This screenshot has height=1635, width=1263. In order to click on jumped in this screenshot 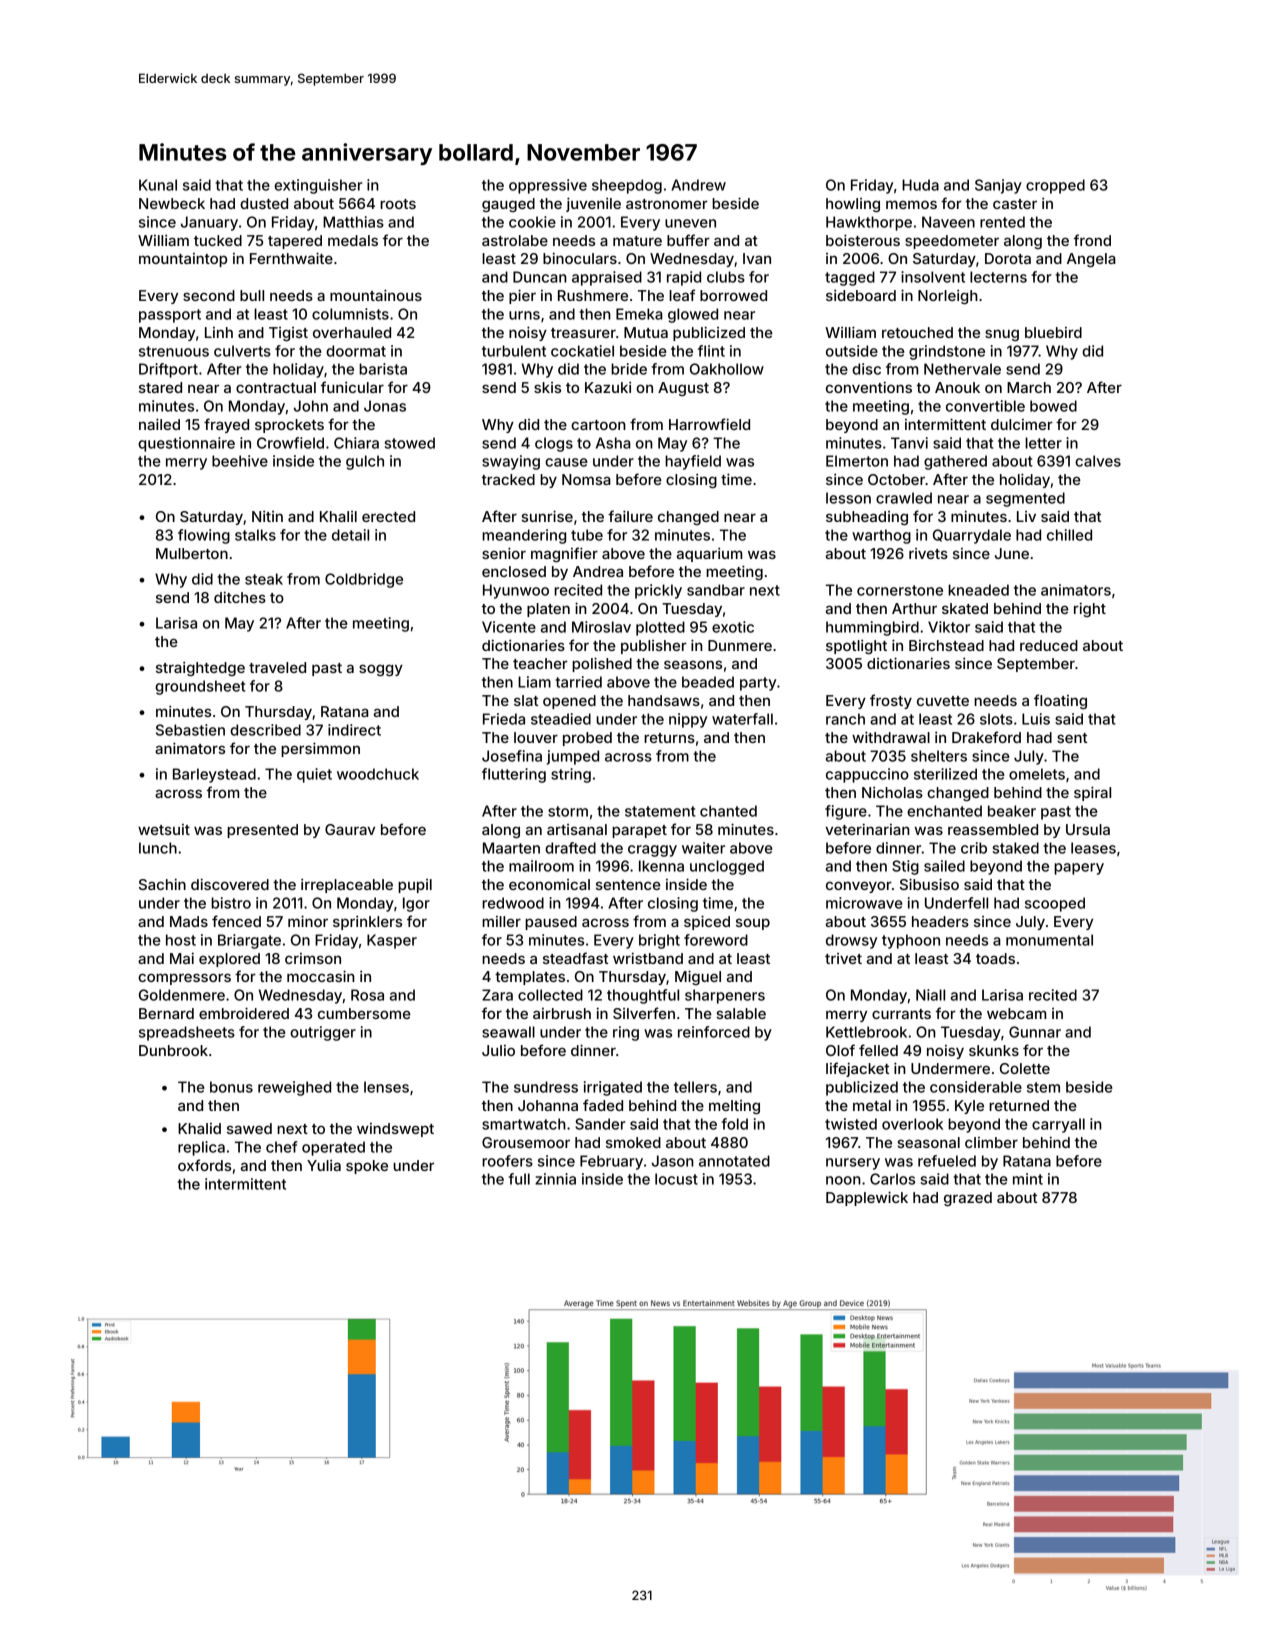, I will do `click(573, 757)`.
